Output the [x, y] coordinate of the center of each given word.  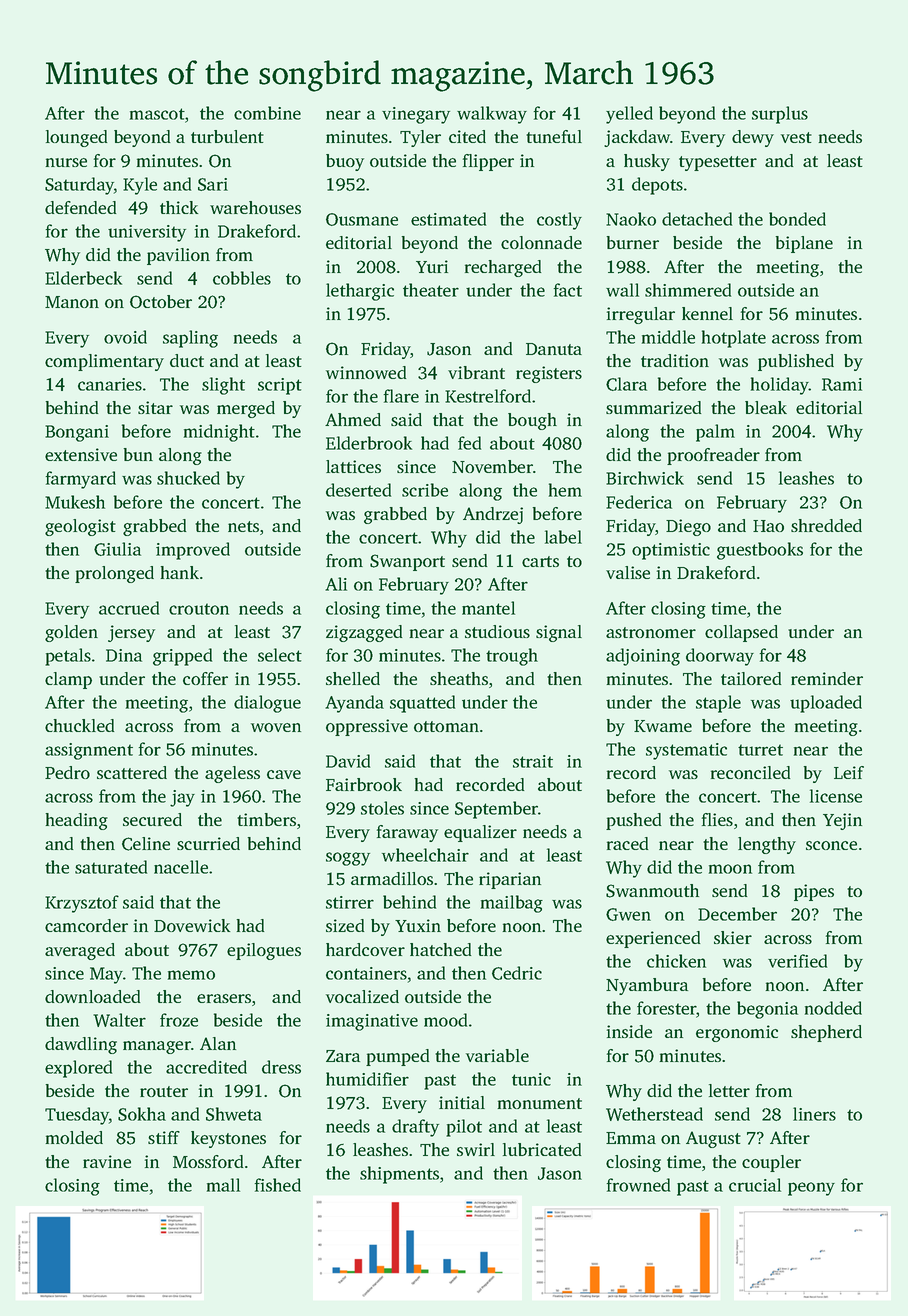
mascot [157, 114]
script [280, 386]
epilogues [264, 951]
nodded [833, 1008]
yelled [629, 115]
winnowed [366, 372]
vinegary [416, 115]
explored [78, 1069]
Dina [124, 655]
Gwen [628, 914]
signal [559, 633]
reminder [827, 678]
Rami [842, 384]
